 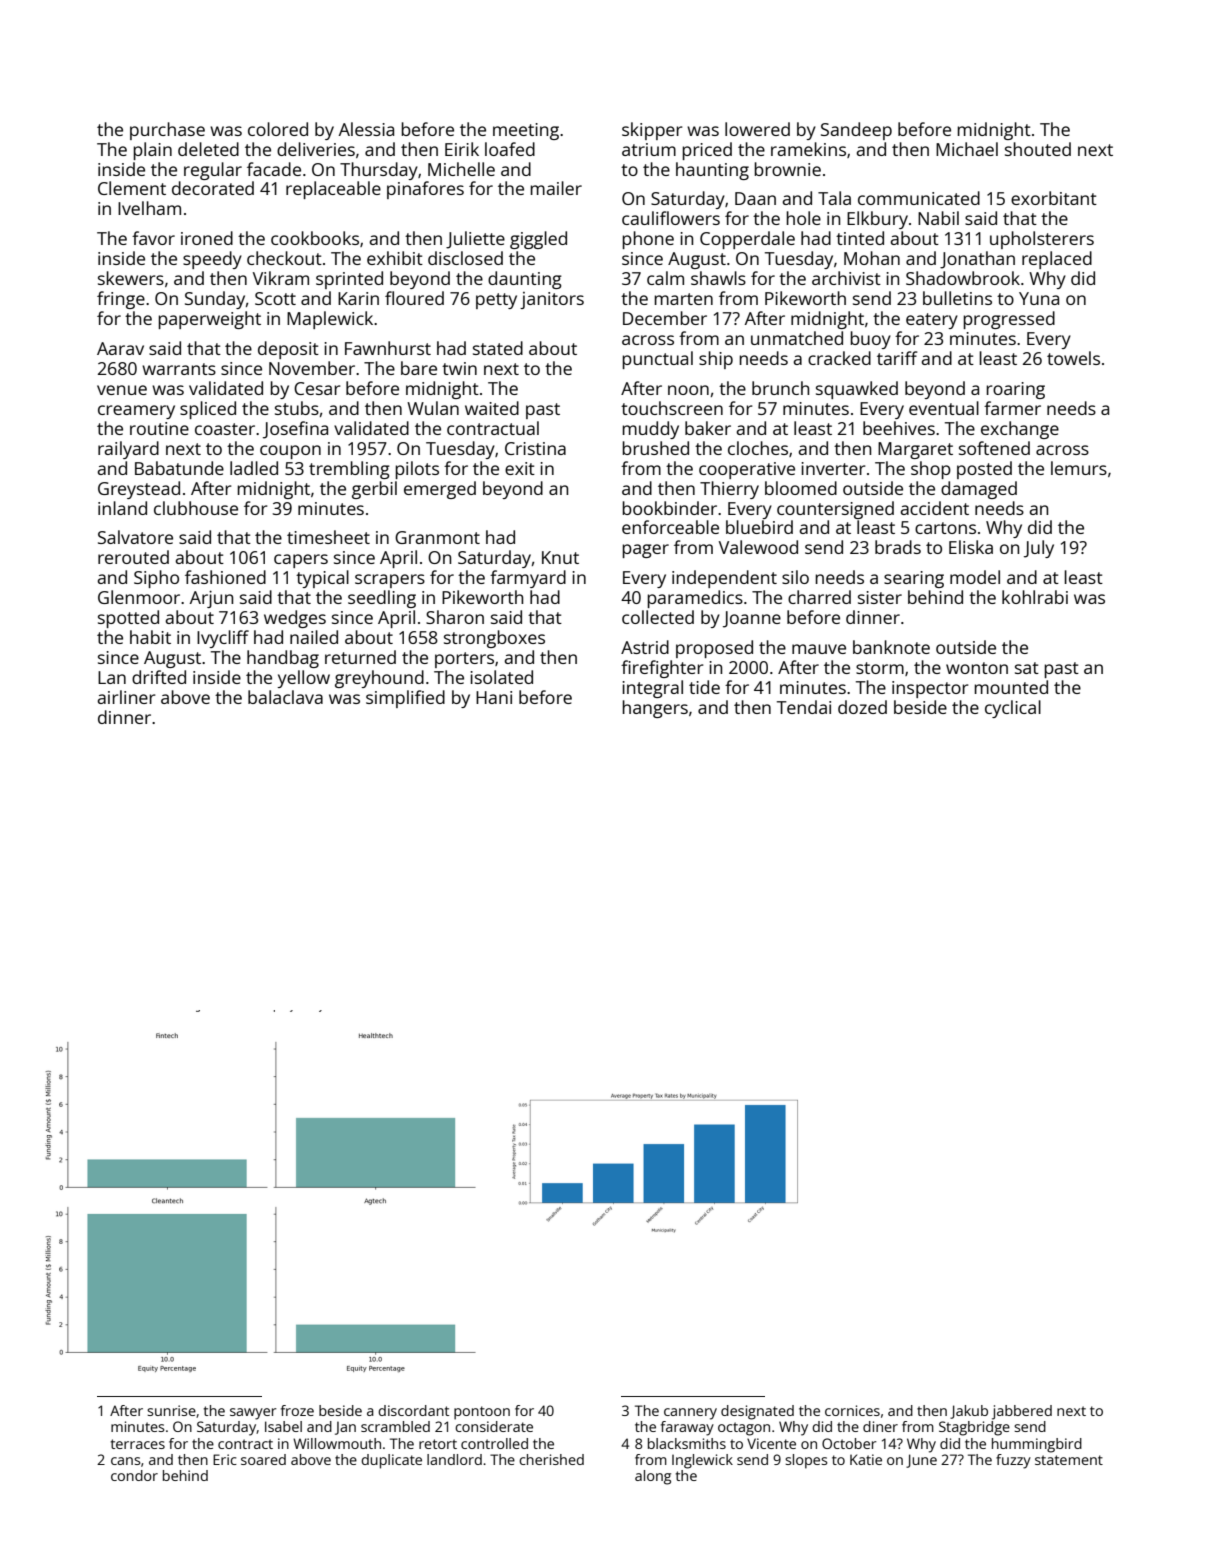 What do you see at coordinates (804, 707) in the screenshot?
I see `Tendai` at bounding box center [804, 707].
